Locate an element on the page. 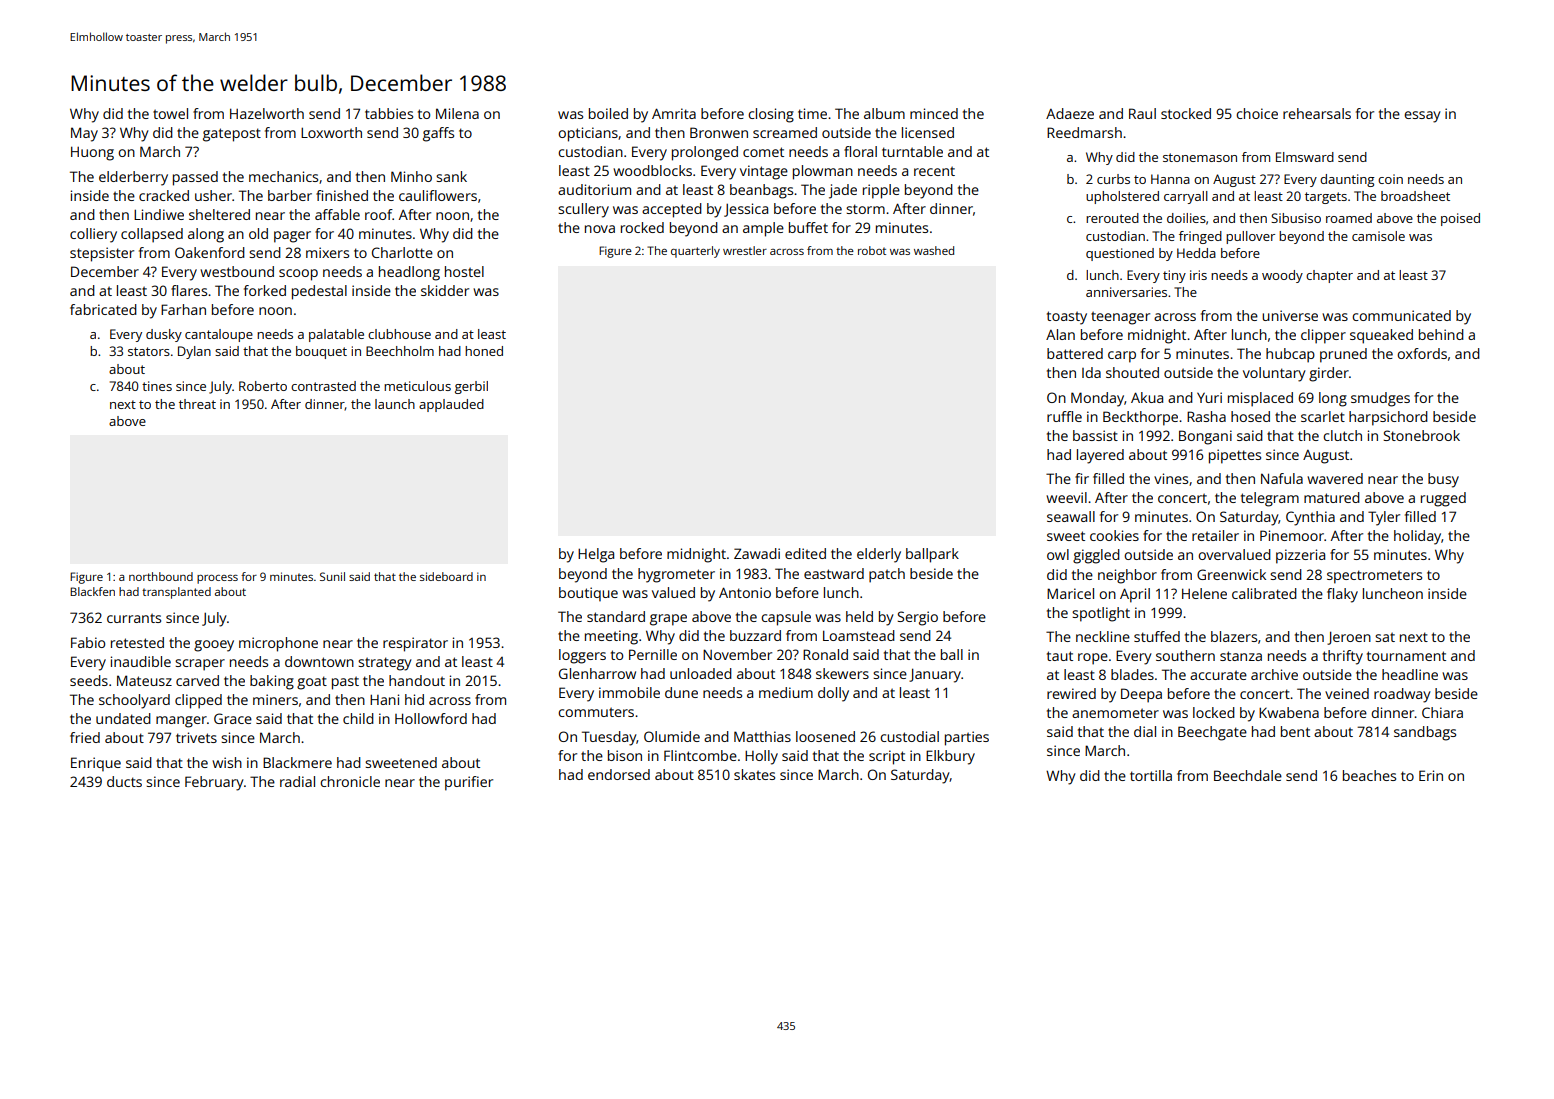 This document has width=1554, height=1099. edited is located at coordinates (805, 553).
